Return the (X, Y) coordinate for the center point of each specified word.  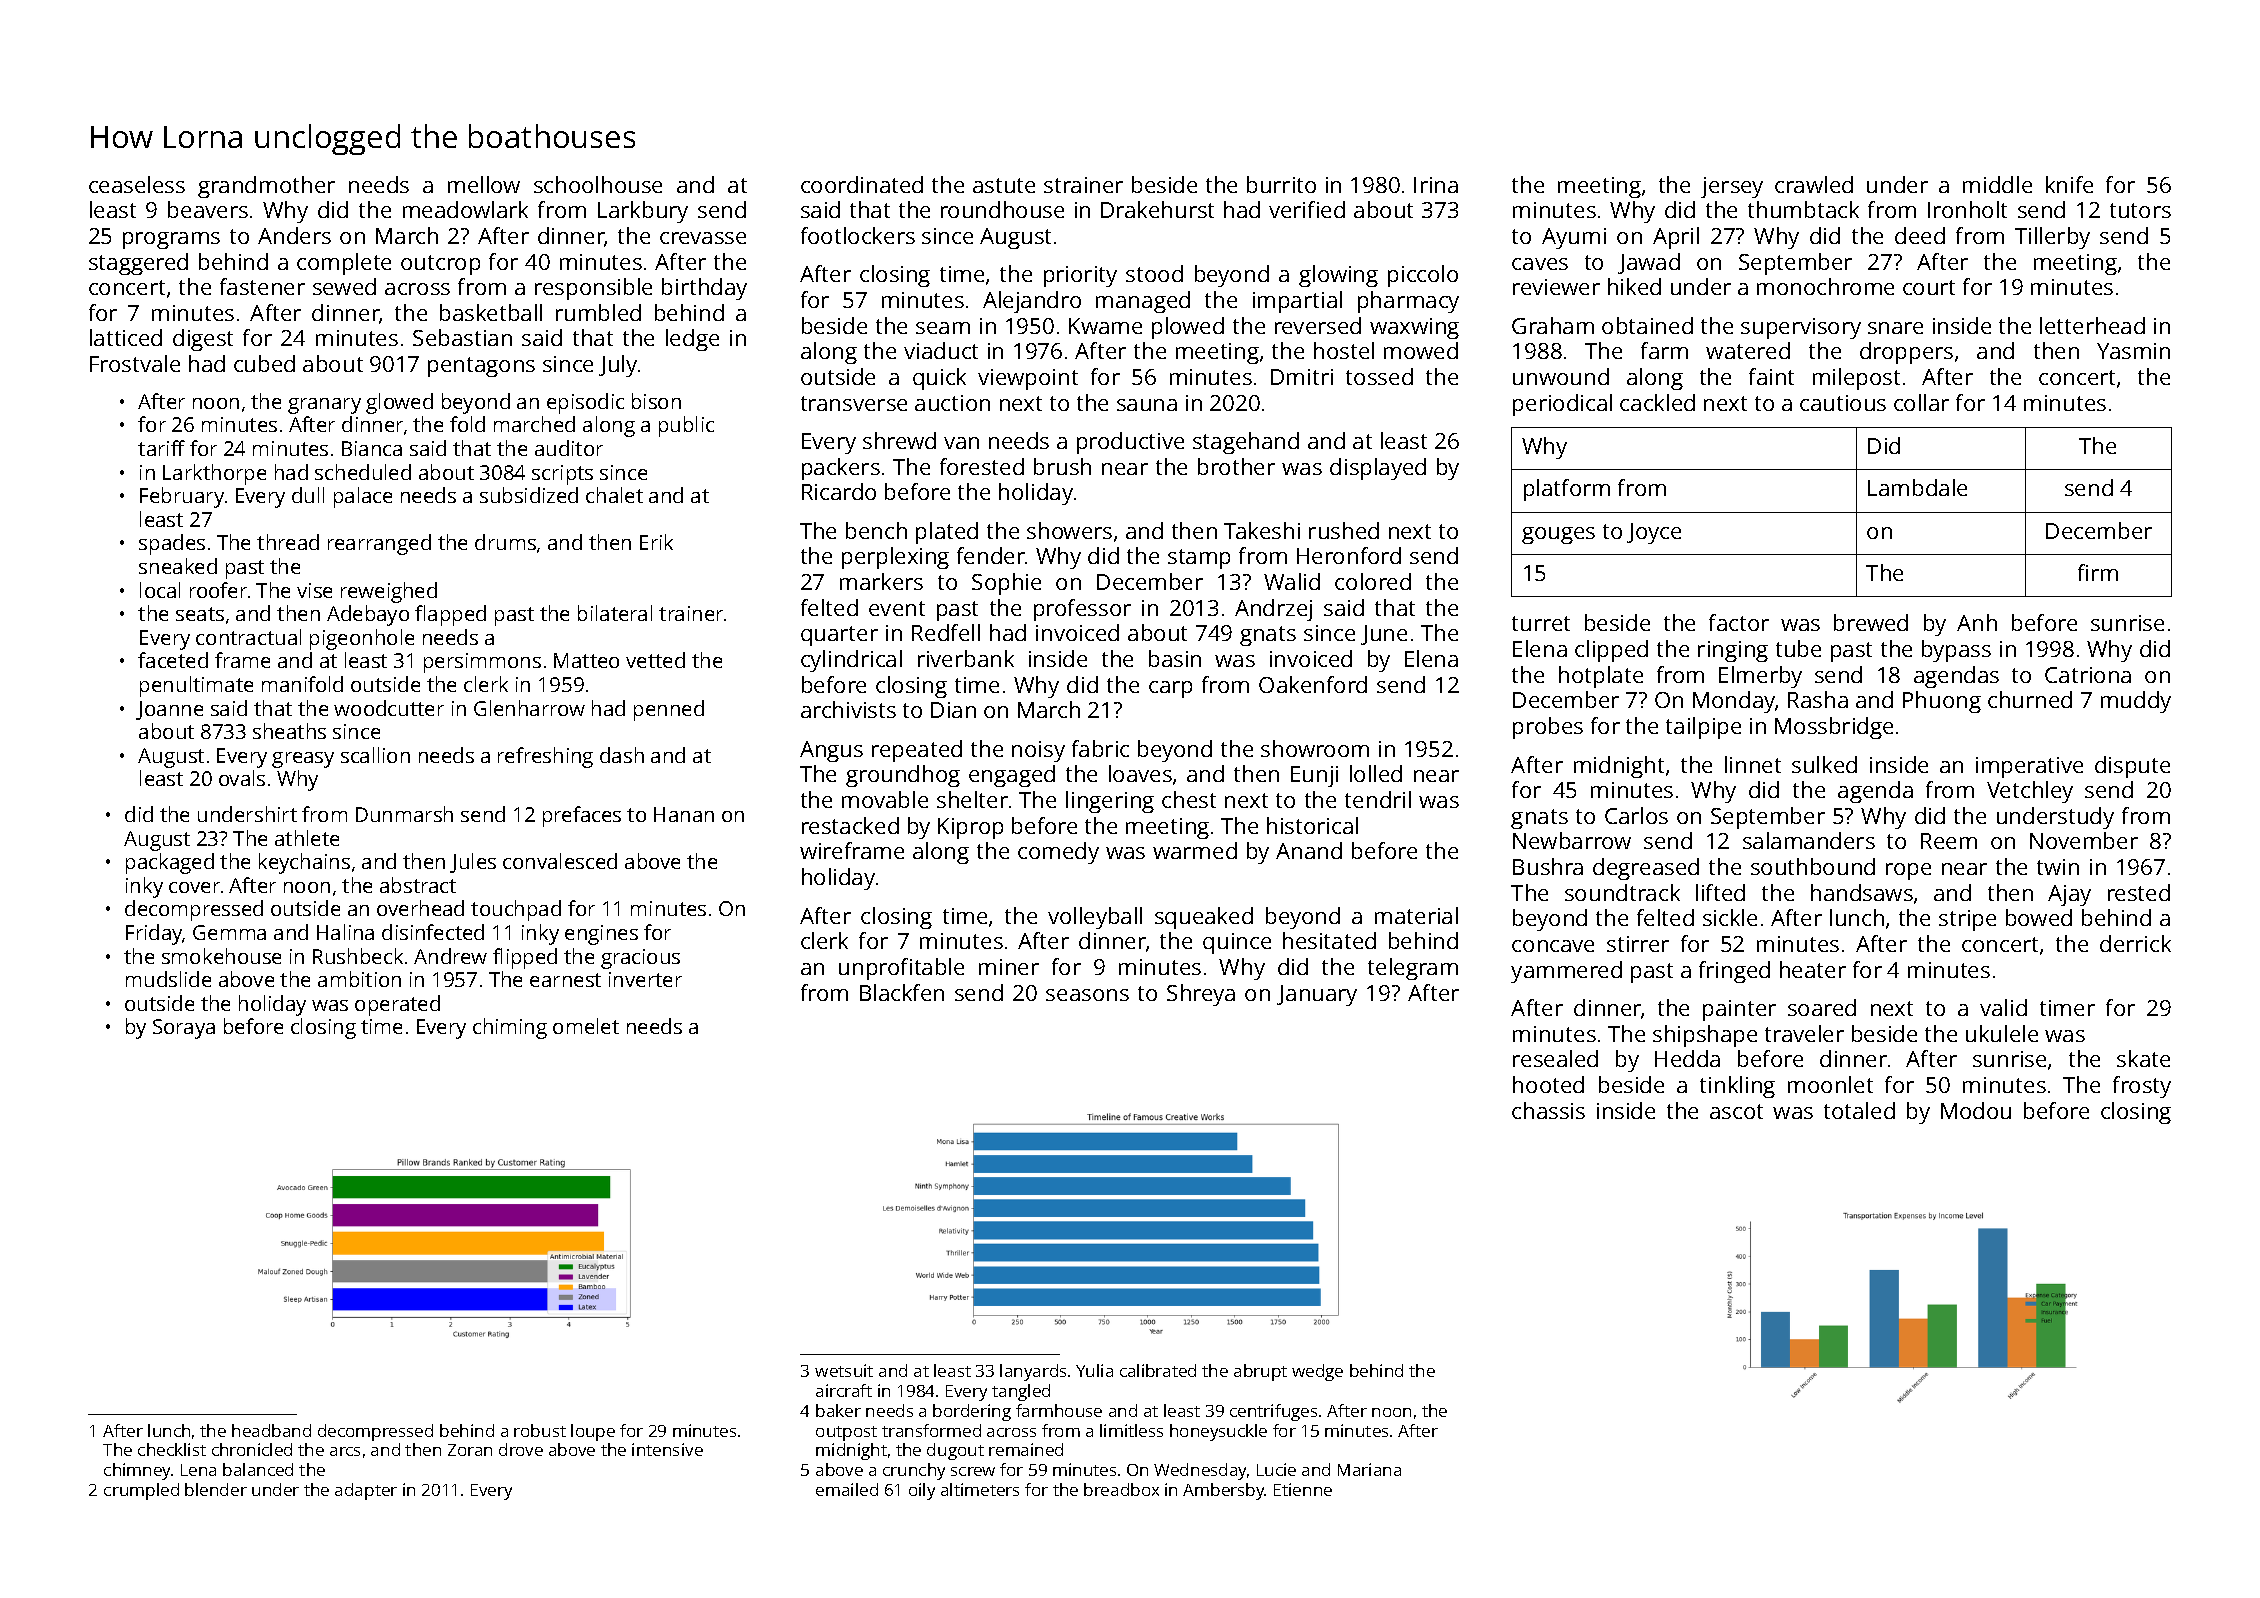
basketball (491, 312)
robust (540, 1430)
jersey (1732, 187)
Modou (1976, 1110)
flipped (525, 958)
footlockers (858, 235)
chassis (1548, 1110)
